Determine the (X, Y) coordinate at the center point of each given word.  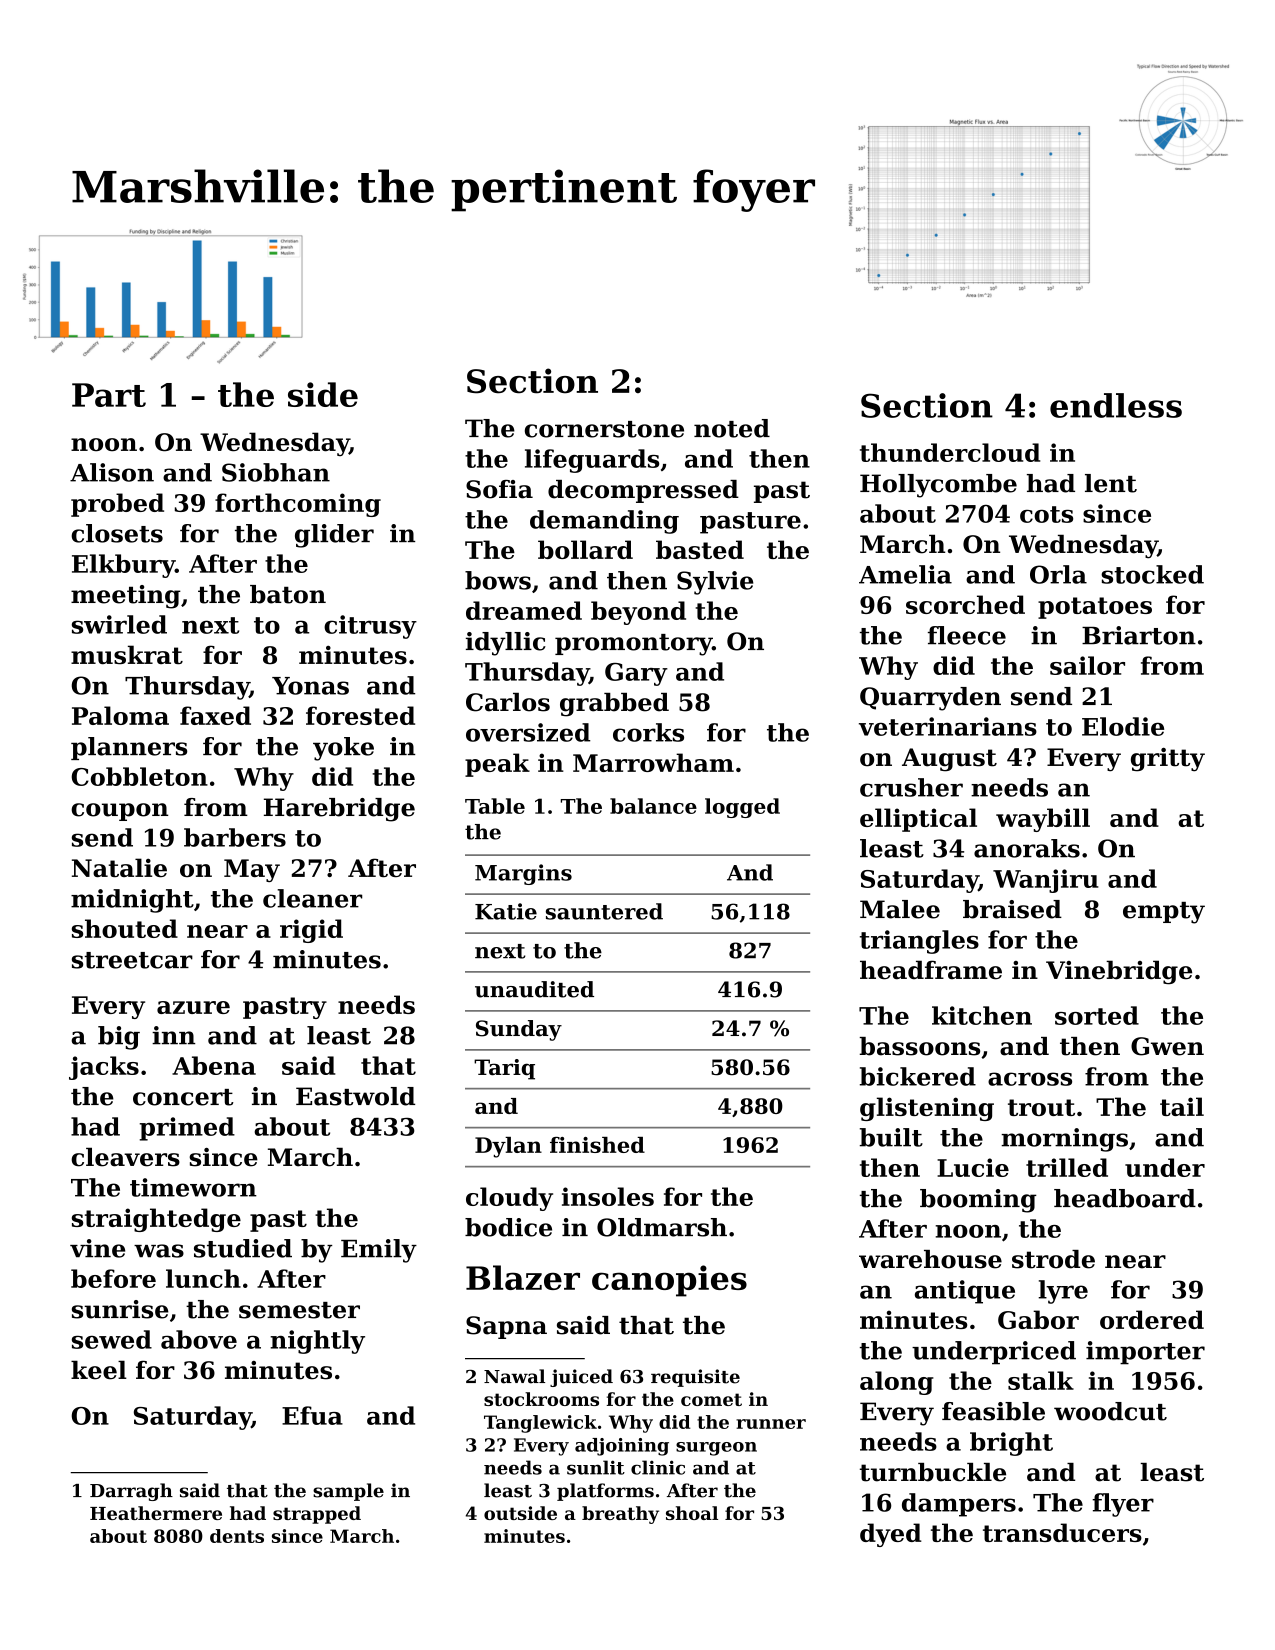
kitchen (982, 1015)
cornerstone (604, 429)
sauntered (604, 911)
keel (99, 1370)
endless (1116, 405)
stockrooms (541, 1399)
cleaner (312, 898)
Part (109, 395)
